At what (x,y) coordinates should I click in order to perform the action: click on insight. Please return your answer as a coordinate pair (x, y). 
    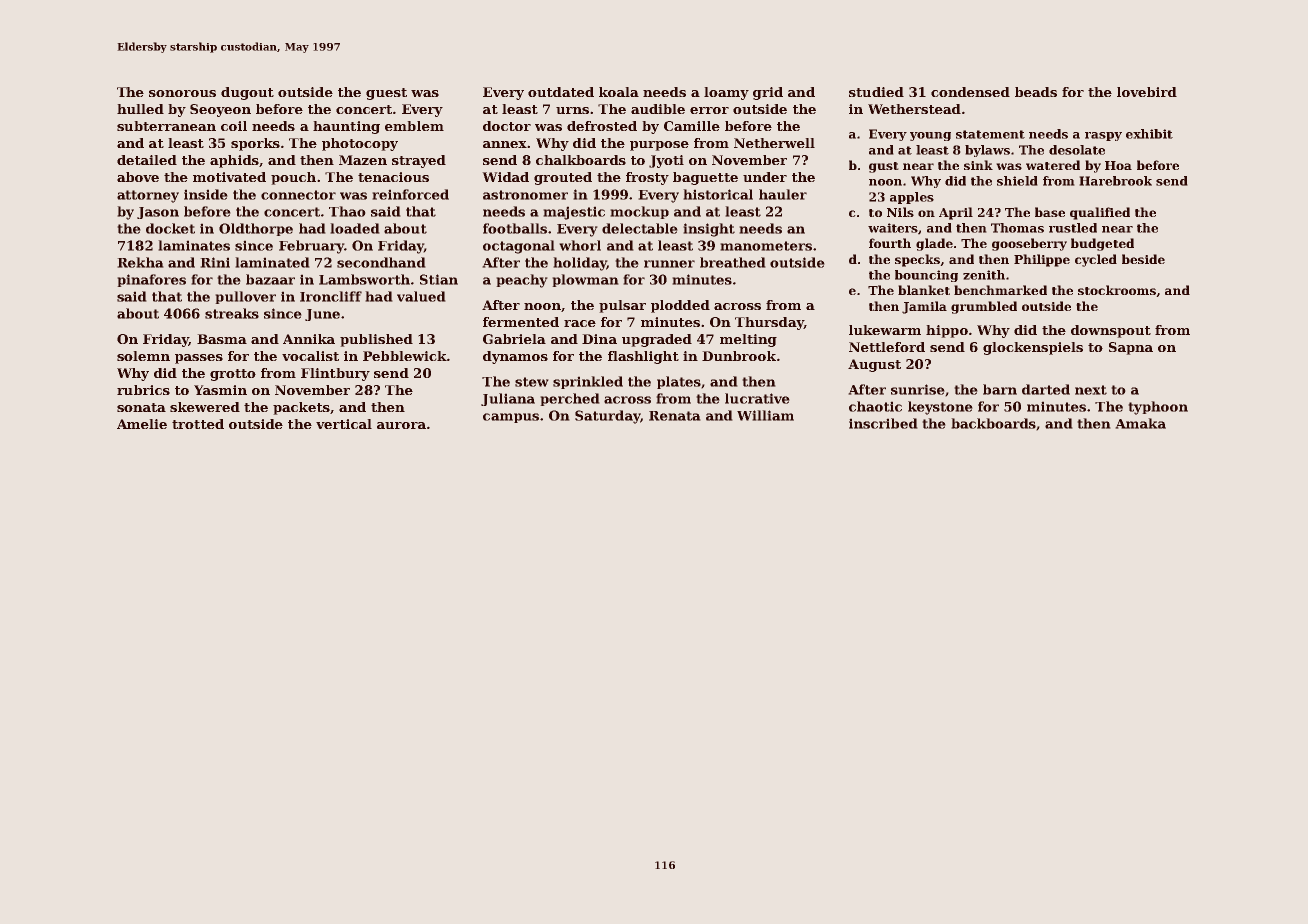
    Looking at the image, I should click on (709, 230).
